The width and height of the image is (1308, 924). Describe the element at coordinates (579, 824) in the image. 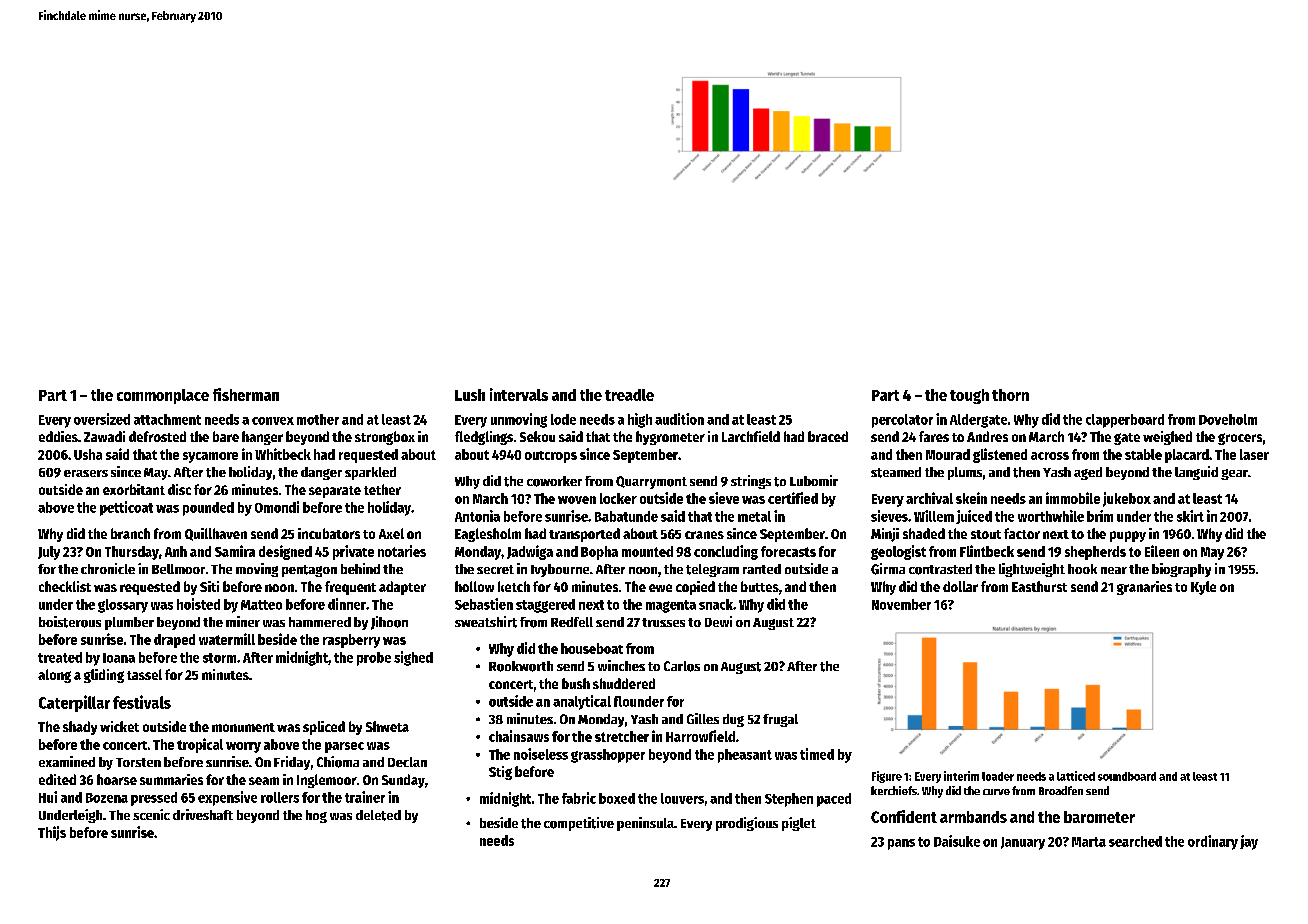

I see `competitive` at that location.
